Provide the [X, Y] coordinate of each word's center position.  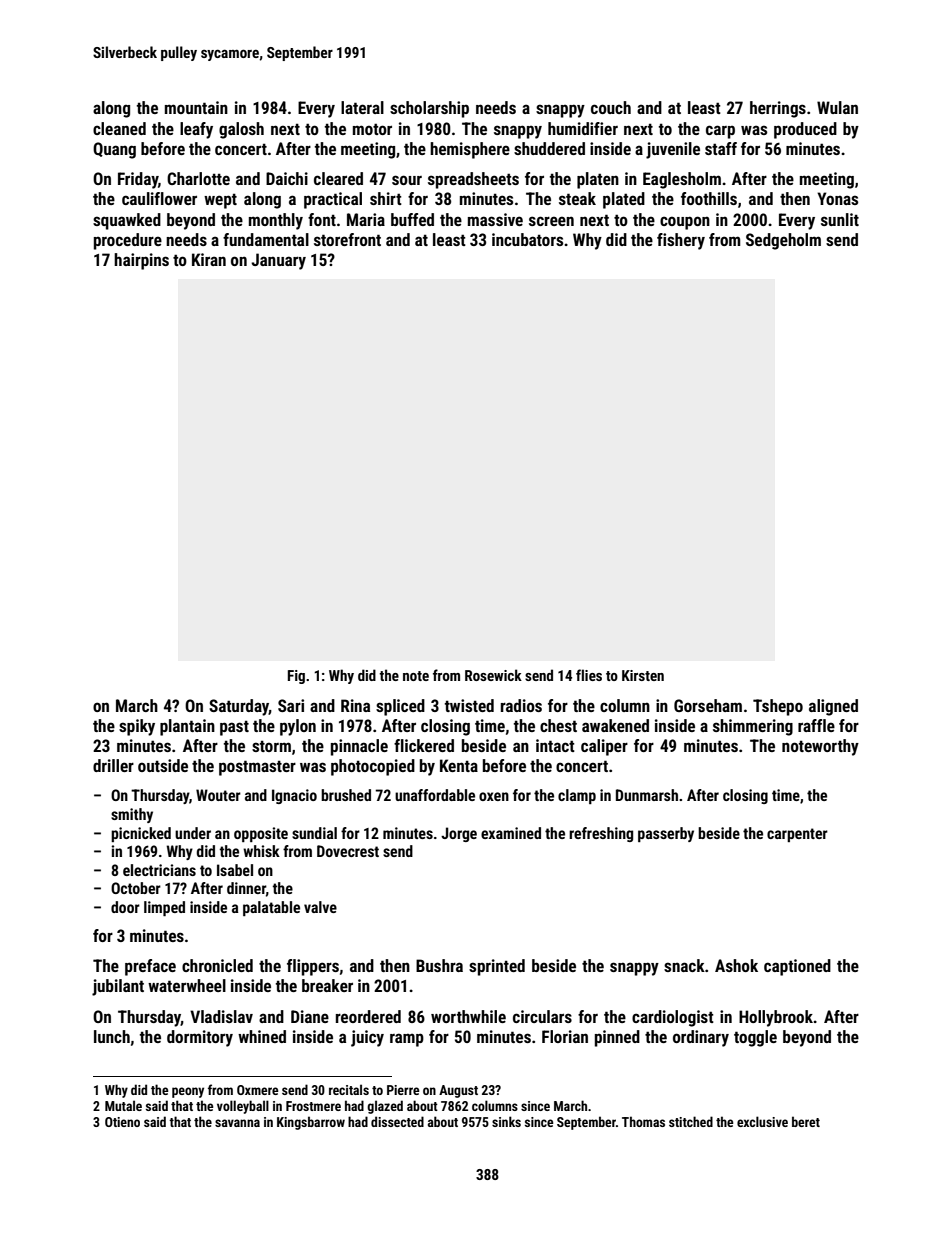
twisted [469, 705]
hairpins [141, 261]
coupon [685, 223]
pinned [617, 1038]
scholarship [429, 109]
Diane [310, 1016]
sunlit [840, 219]
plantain [187, 727]
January [278, 261]
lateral [362, 107]
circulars [542, 1016]
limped [164, 908]
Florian [565, 1036]
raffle [816, 725]
